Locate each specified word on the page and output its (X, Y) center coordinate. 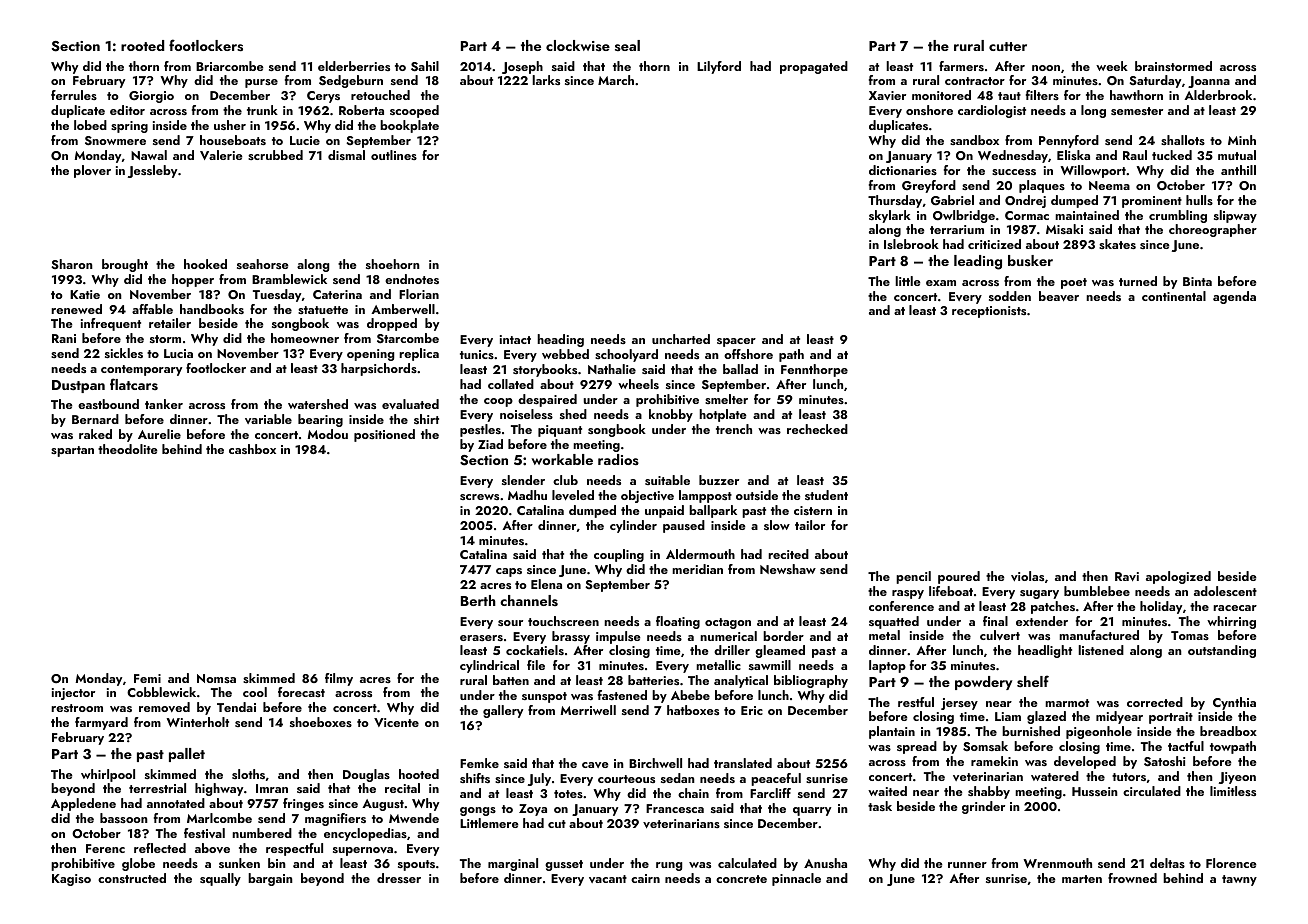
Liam (1008, 716)
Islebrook (911, 244)
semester (1137, 111)
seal (627, 45)
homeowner (305, 338)
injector (73, 694)
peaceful (776, 779)
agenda (1234, 297)
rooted (142, 45)
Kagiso (71, 880)
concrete (741, 879)
